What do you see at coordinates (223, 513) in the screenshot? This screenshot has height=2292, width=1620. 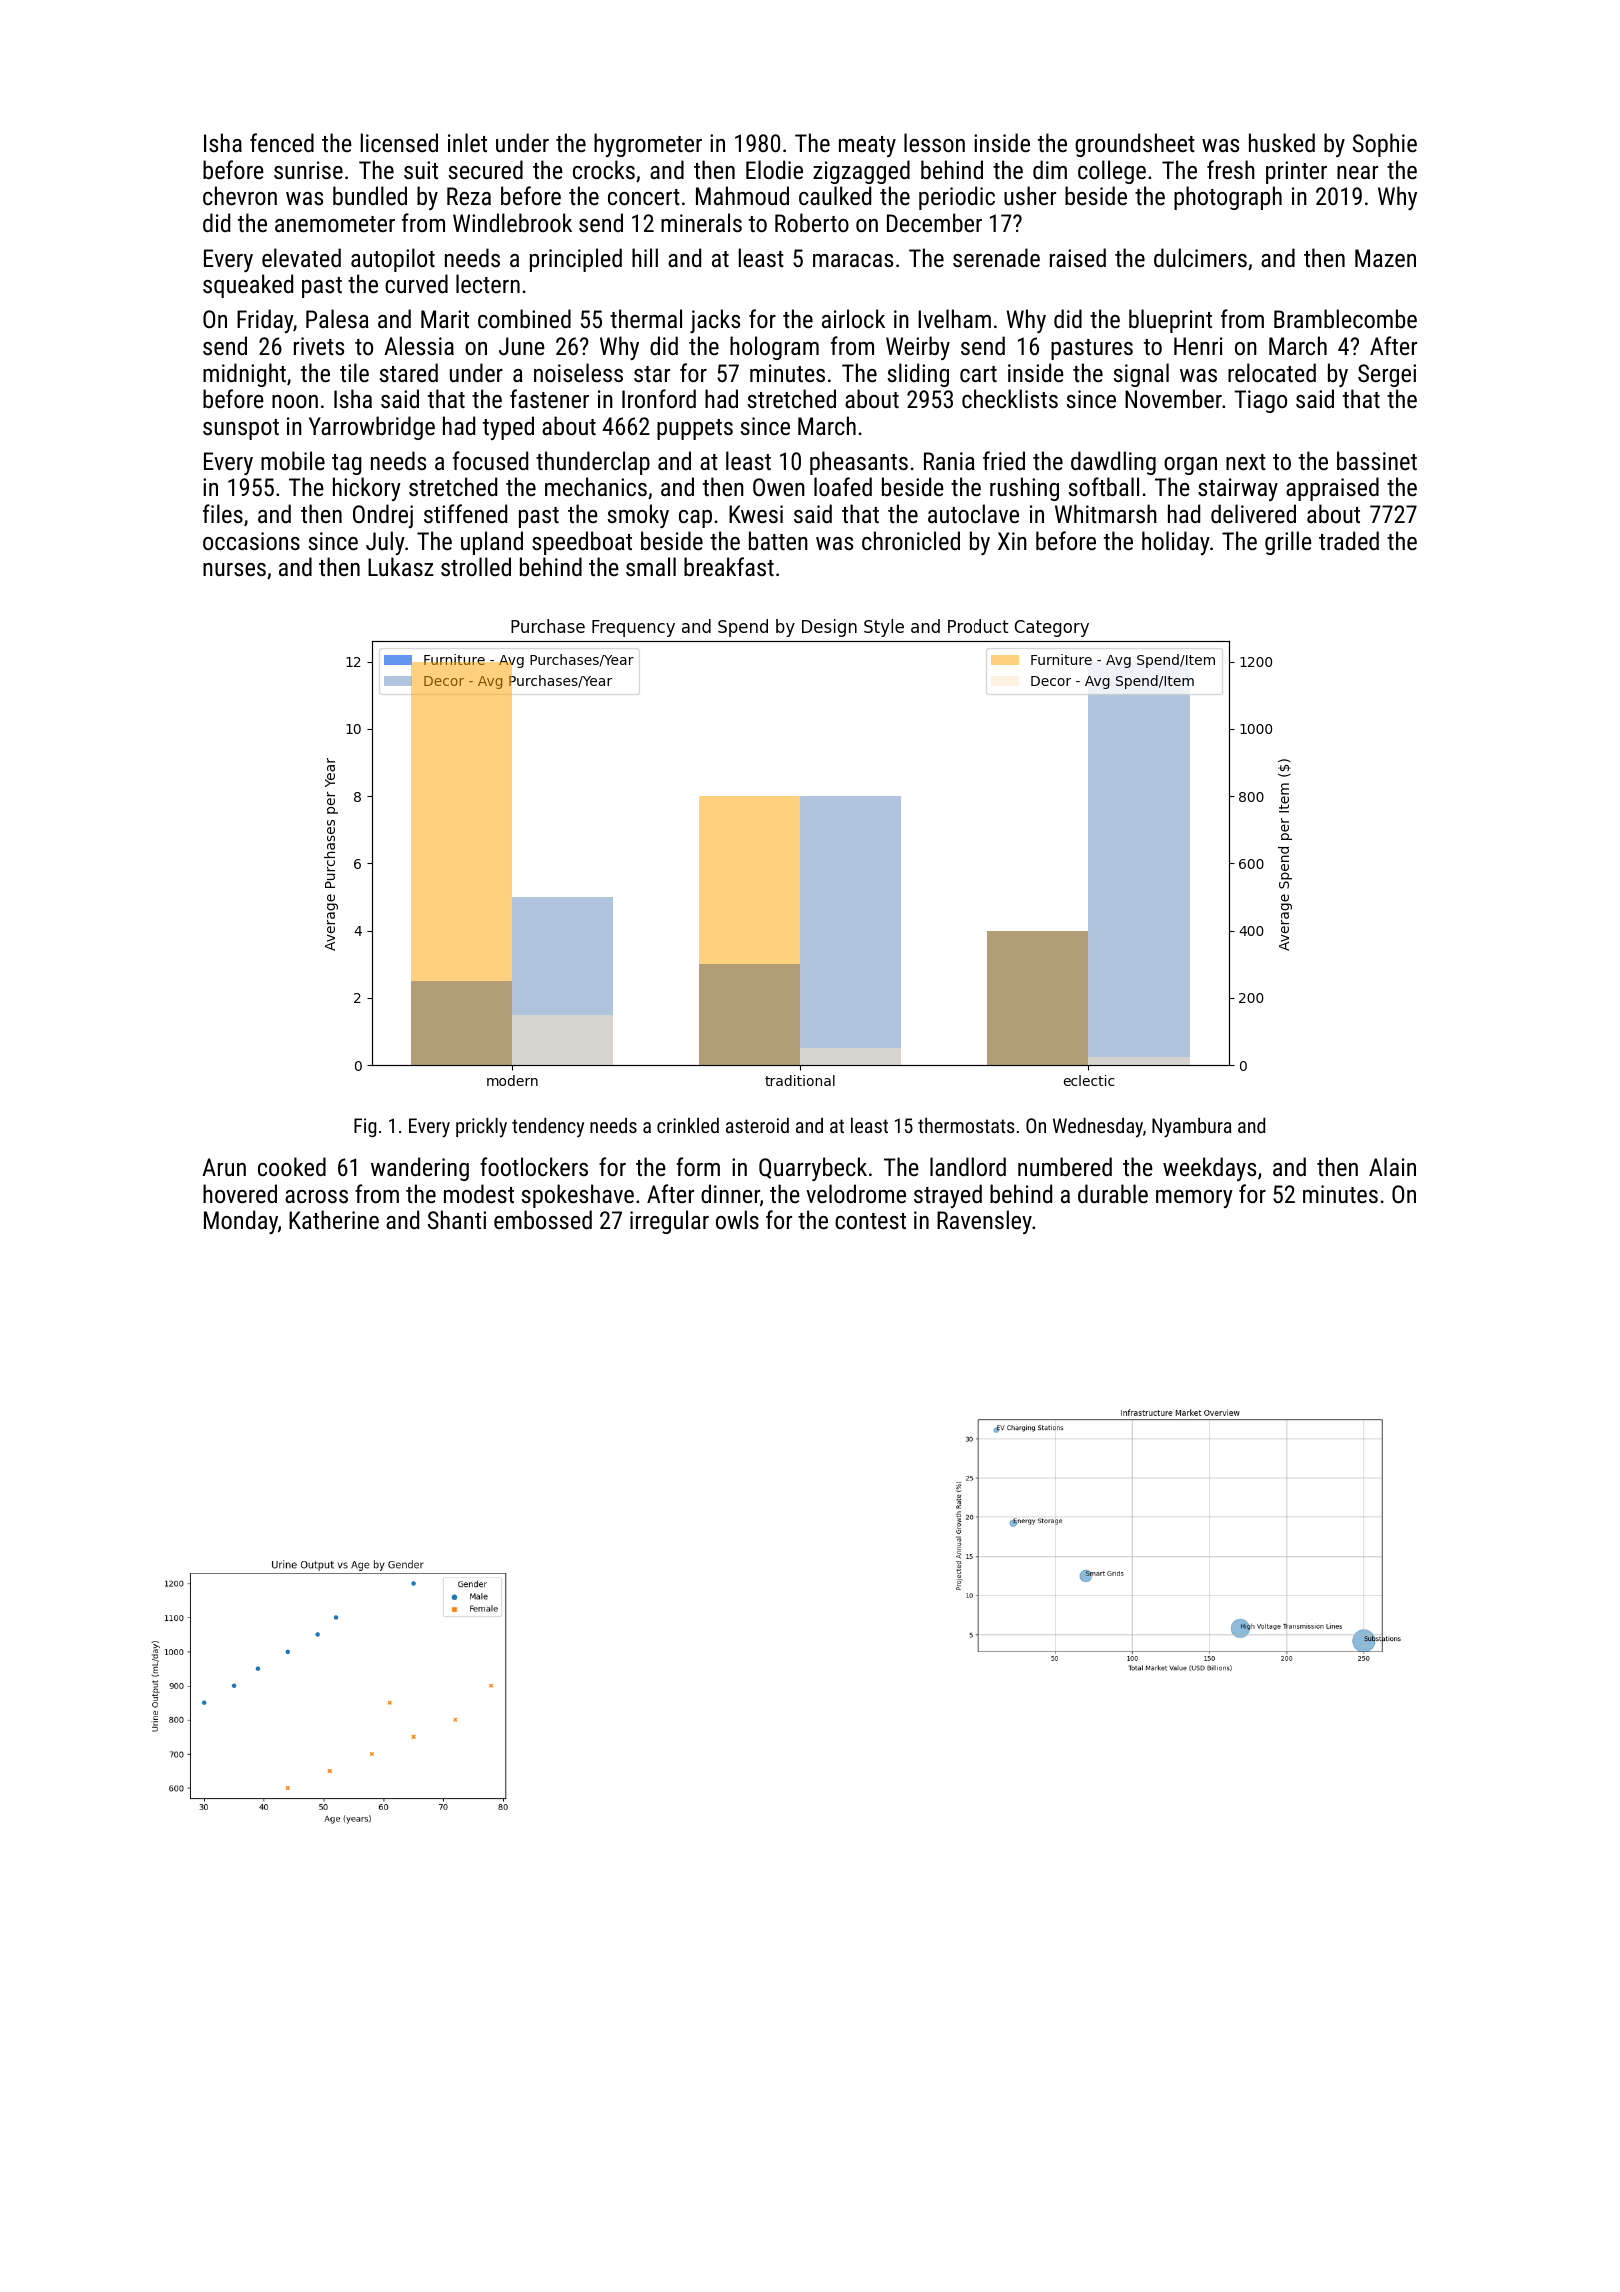 I see `files` at bounding box center [223, 513].
